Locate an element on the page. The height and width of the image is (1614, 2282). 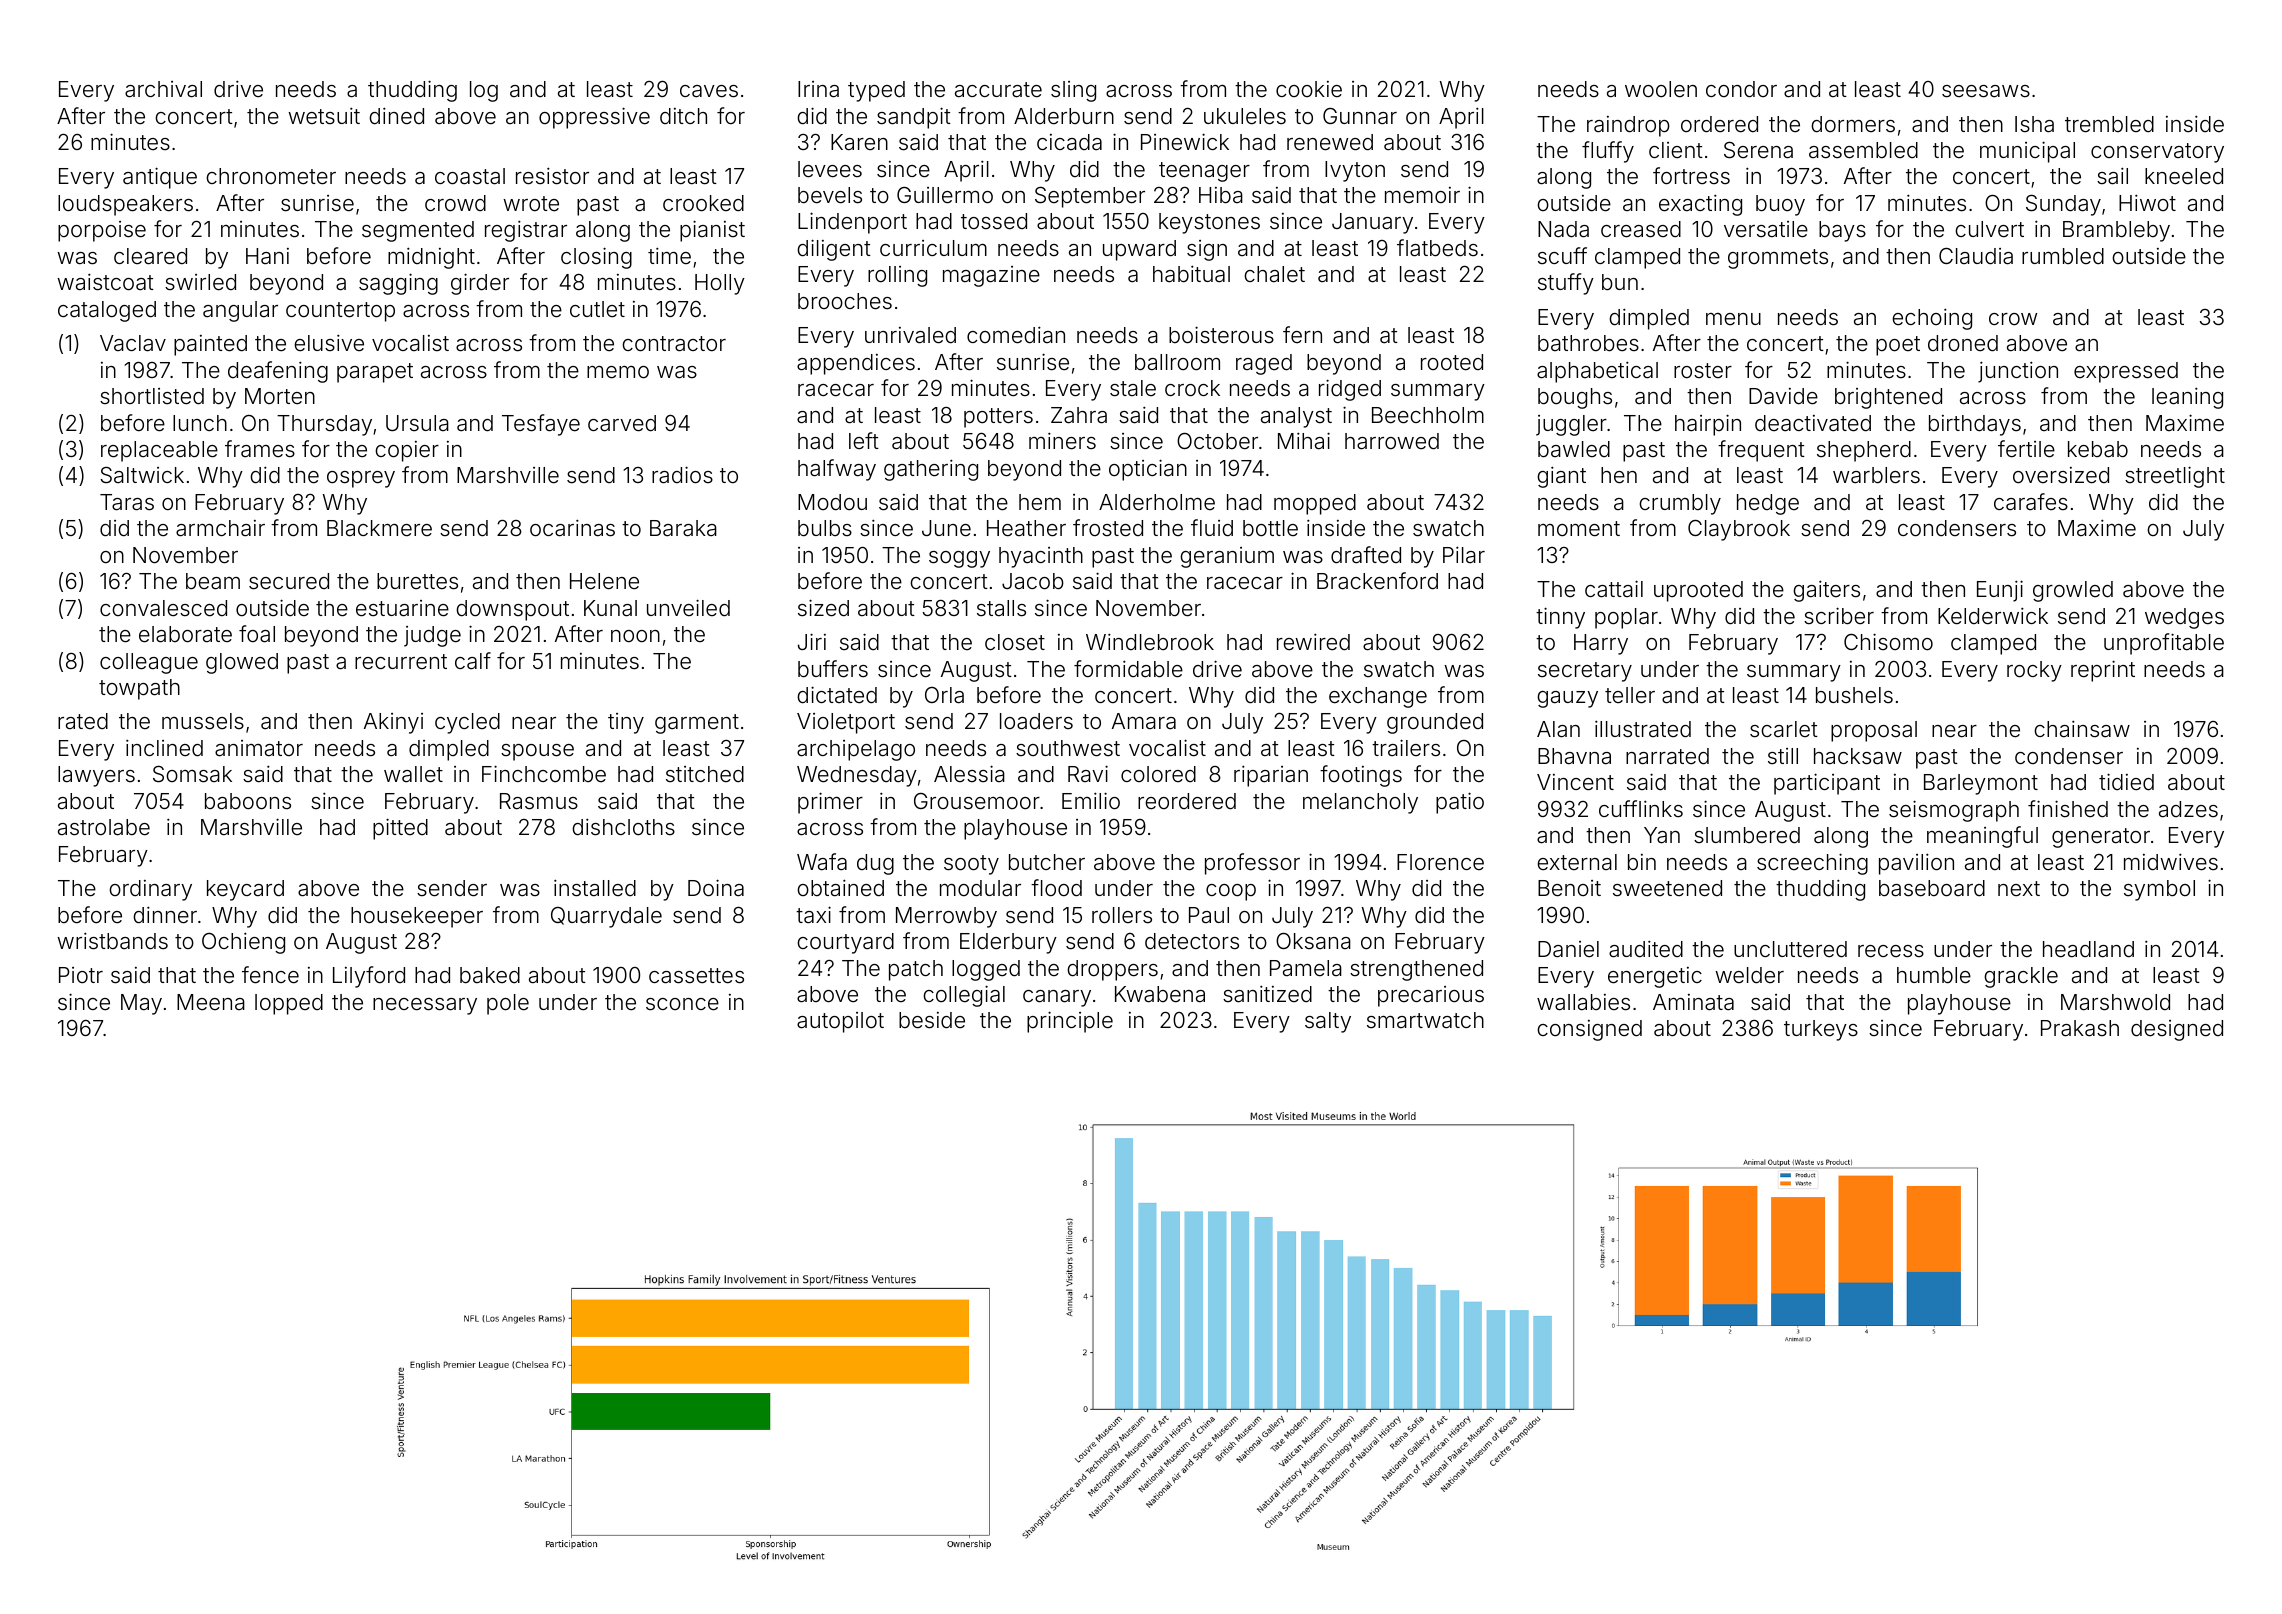
leaning is located at coordinates (2187, 398).
